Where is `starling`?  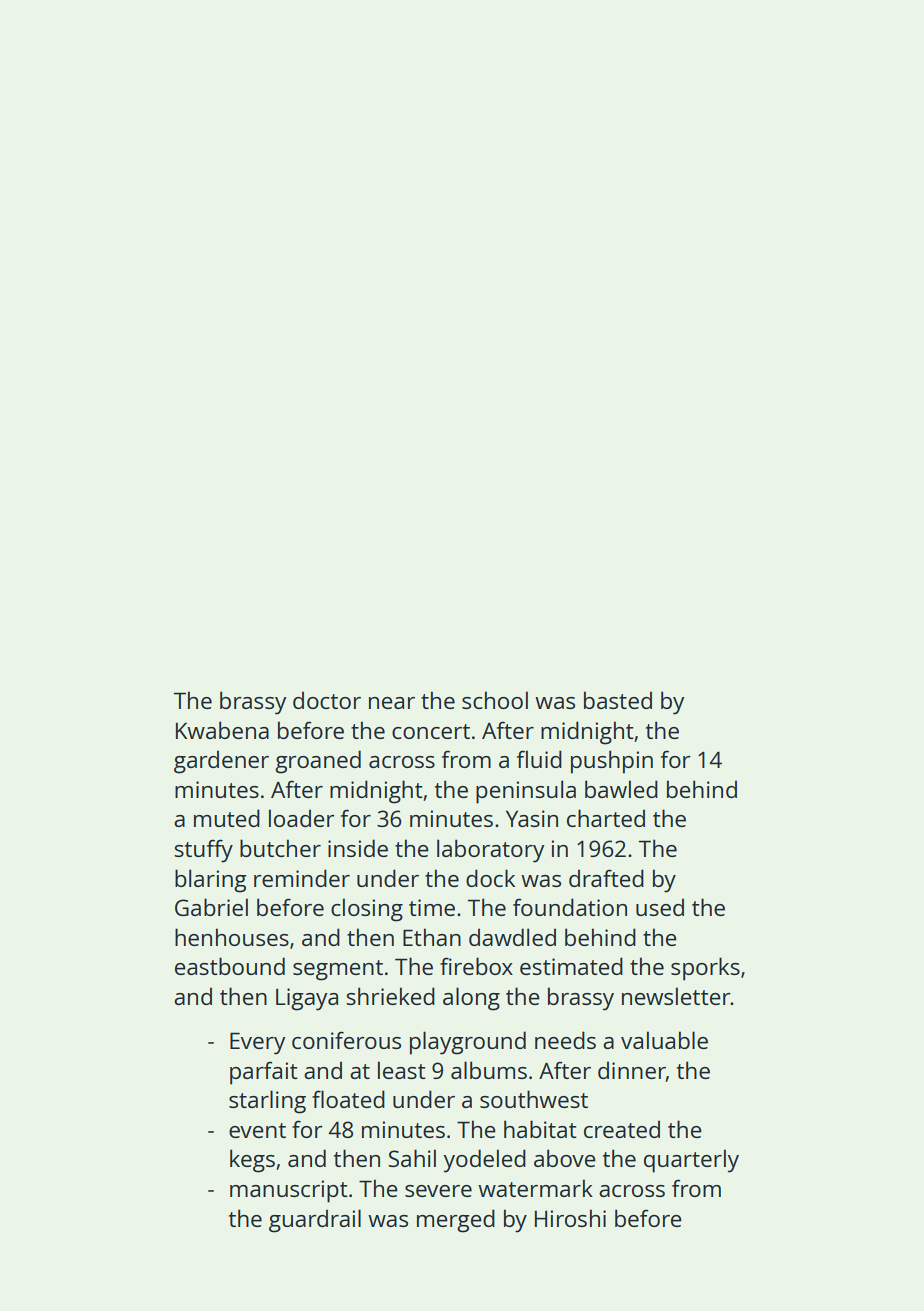
starling is located at coordinates (267, 1102).
